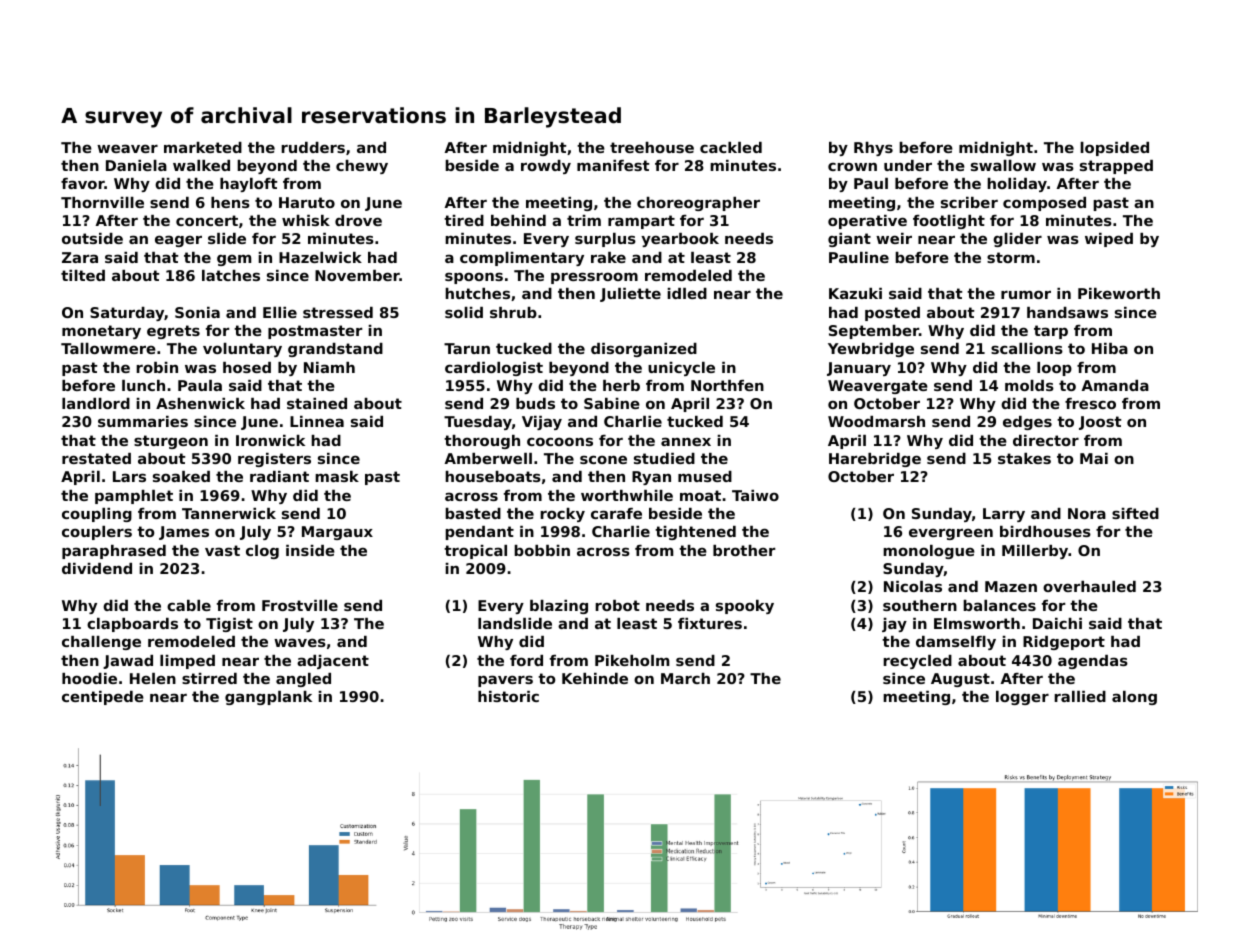  Describe the element at coordinates (1029, 385) in the page. I see `molds` at that location.
